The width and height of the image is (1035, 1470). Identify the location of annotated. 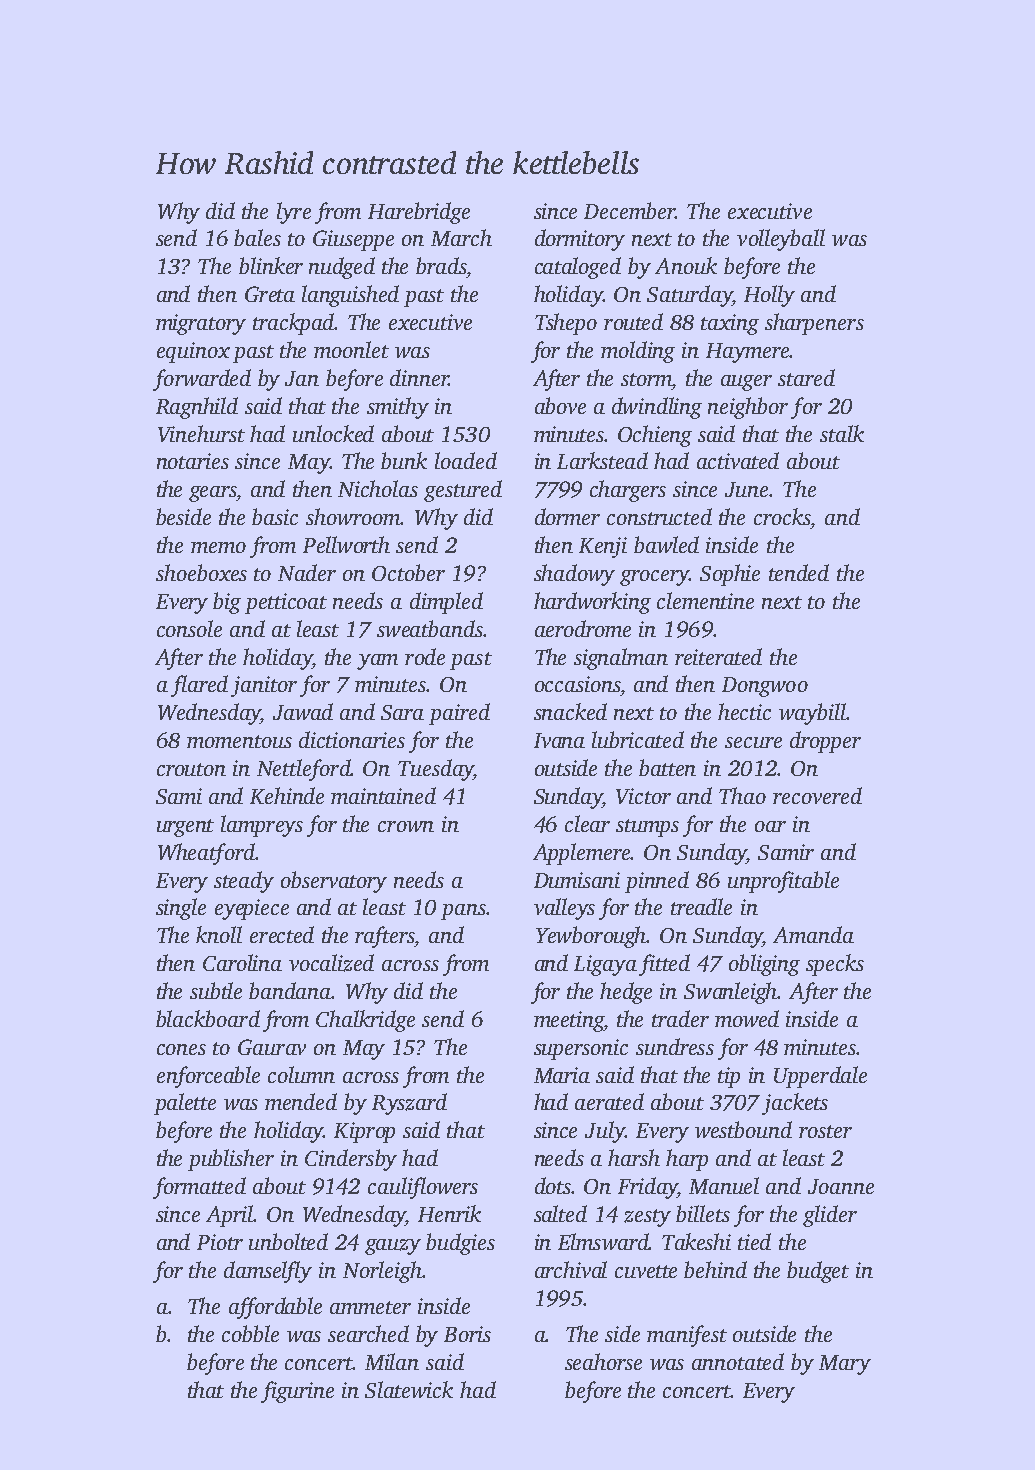
(738, 1361).
